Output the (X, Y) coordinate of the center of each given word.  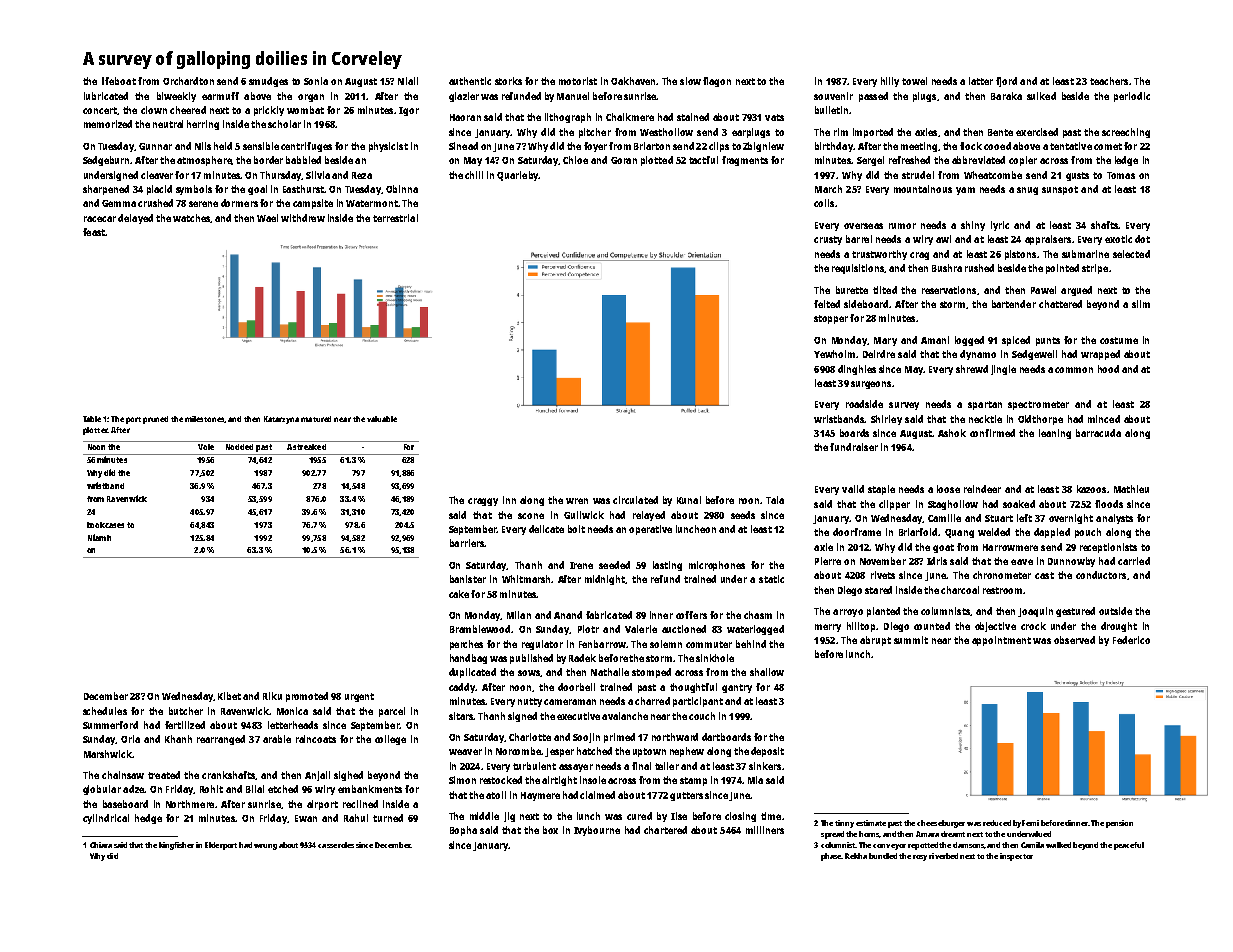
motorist (578, 81)
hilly (890, 82)
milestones (205, 419)
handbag (468, 659)
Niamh (99, 537)
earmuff (220, 96)
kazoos (1091, 489)
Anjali (317, 776)
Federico (1131, 640)
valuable (382, 419)
